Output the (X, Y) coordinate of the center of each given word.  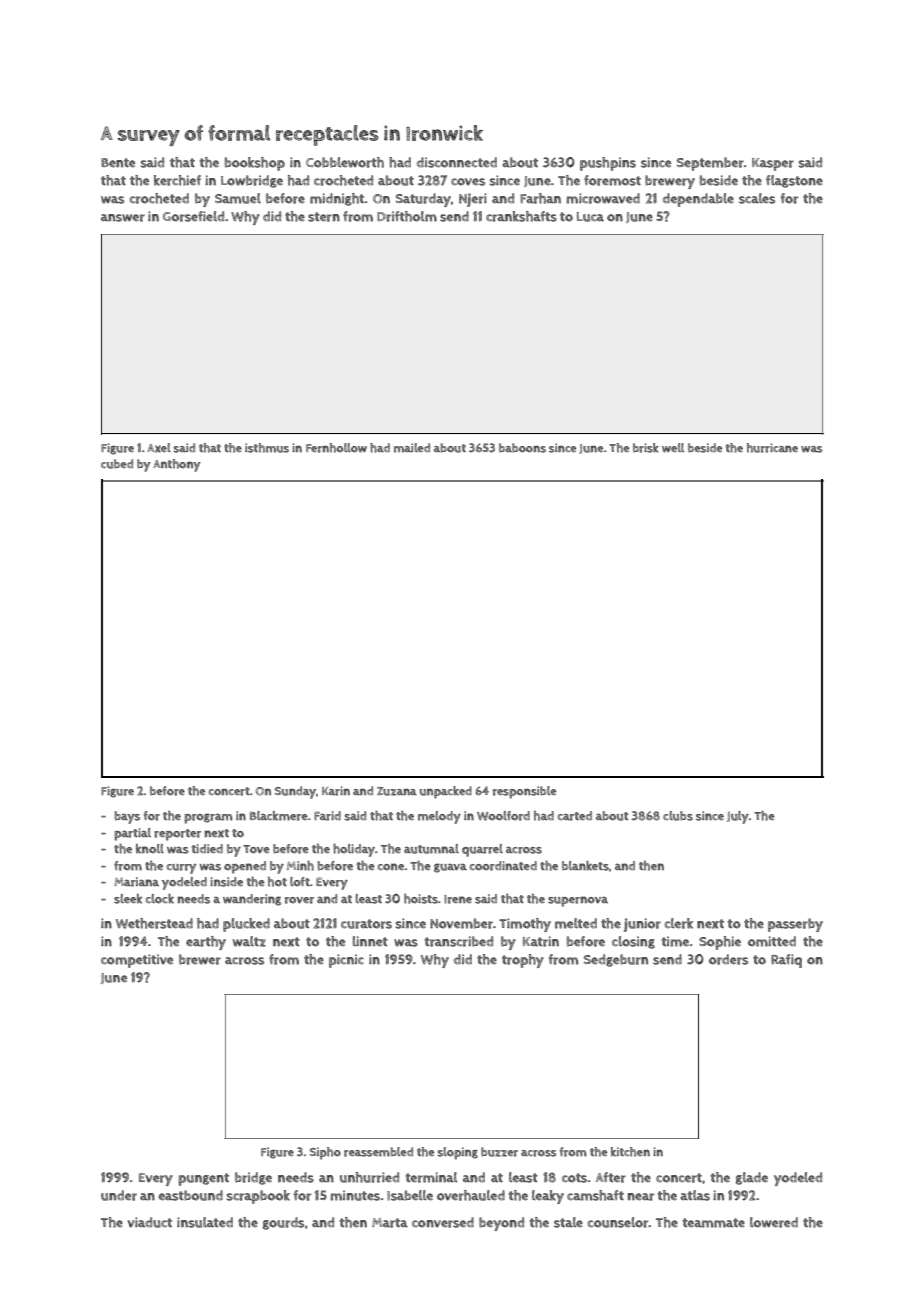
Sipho (325, 1153)
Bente (118, 163)
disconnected (457, 162)
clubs (678, 816)
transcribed (458, 941)
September (710, 164)
